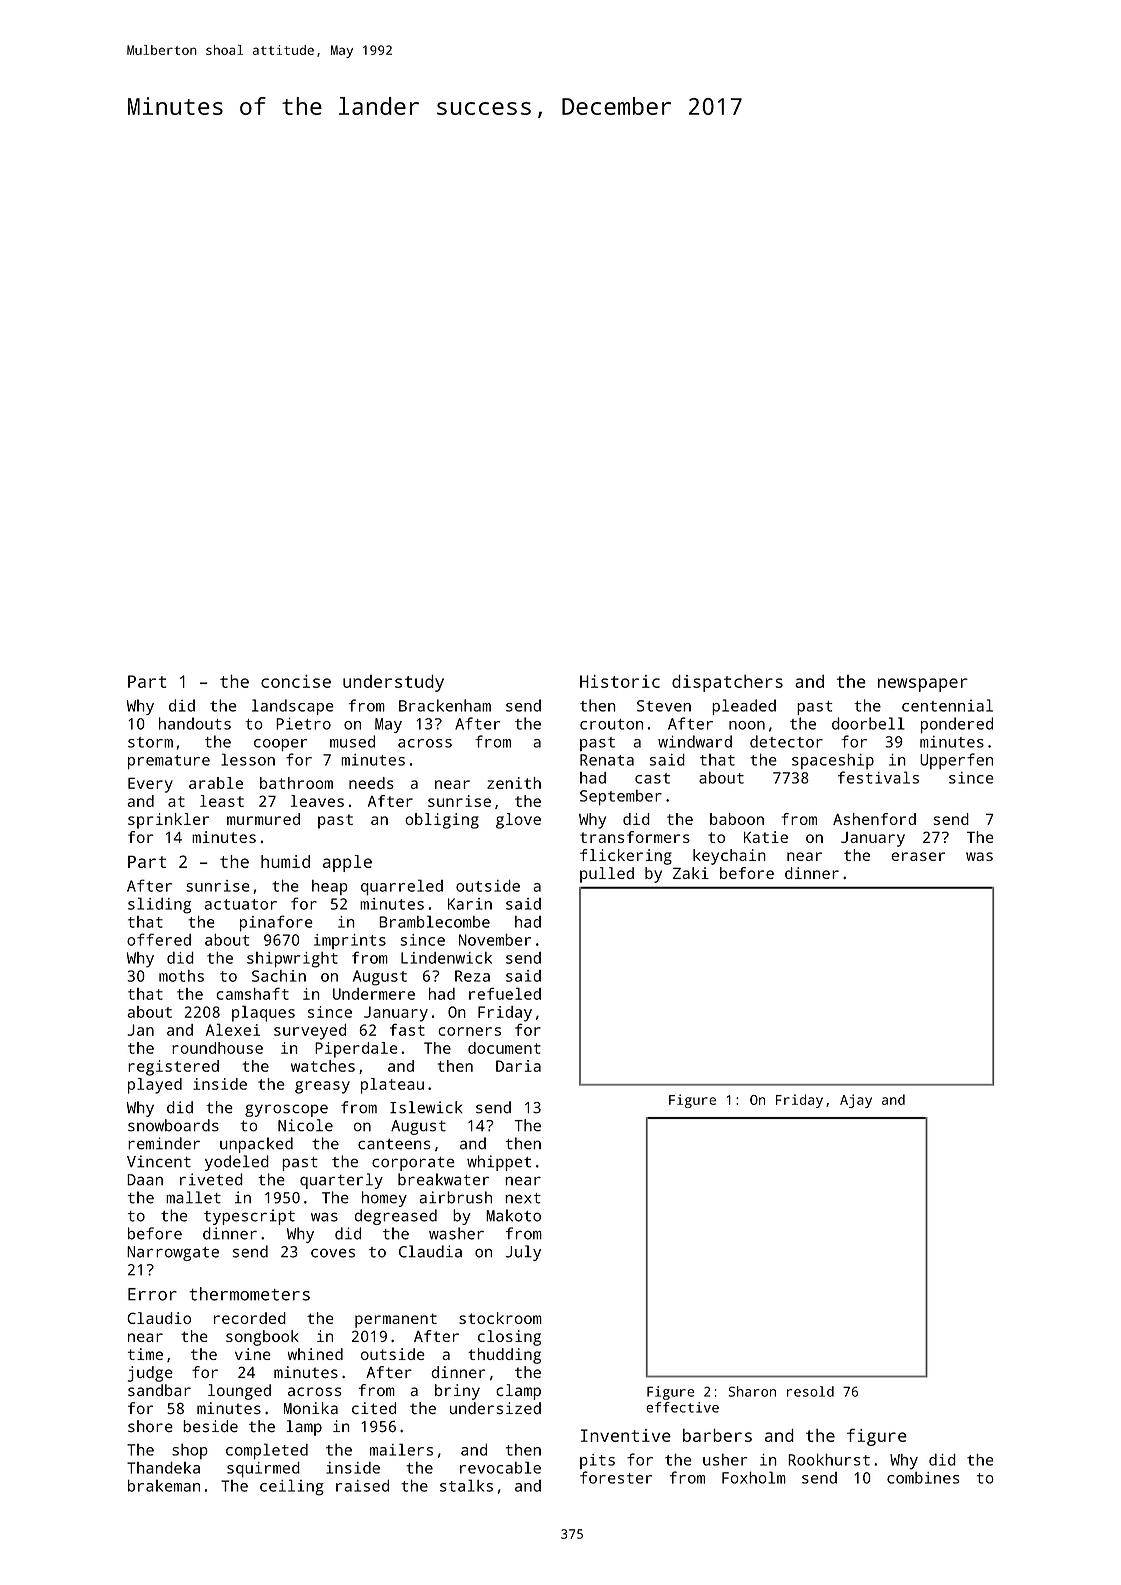 The height and width of the screenshot is (1585, 1121). I want to click on mused, so click(352, 741).
